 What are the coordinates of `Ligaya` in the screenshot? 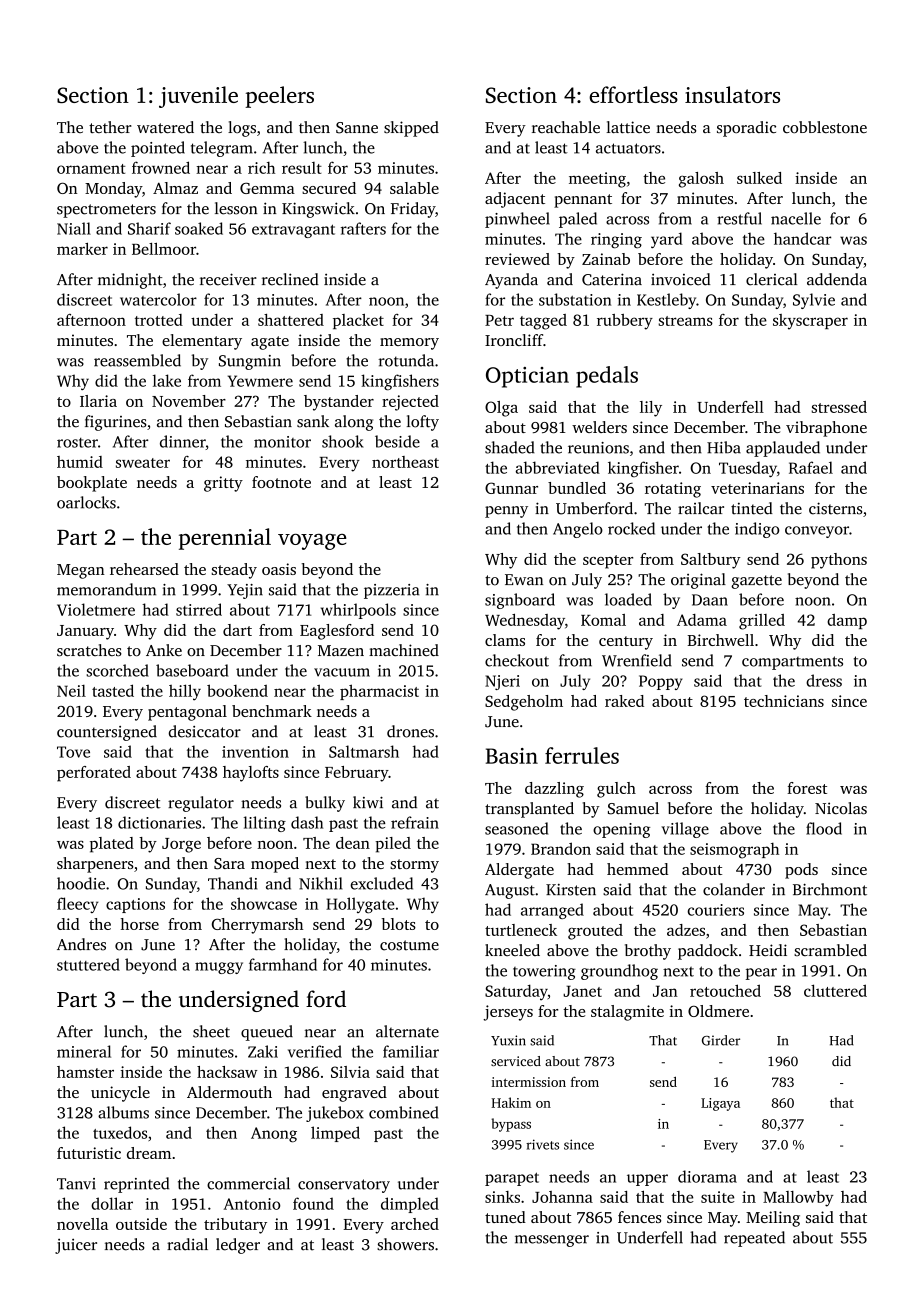 It's located at (720, 1104).
